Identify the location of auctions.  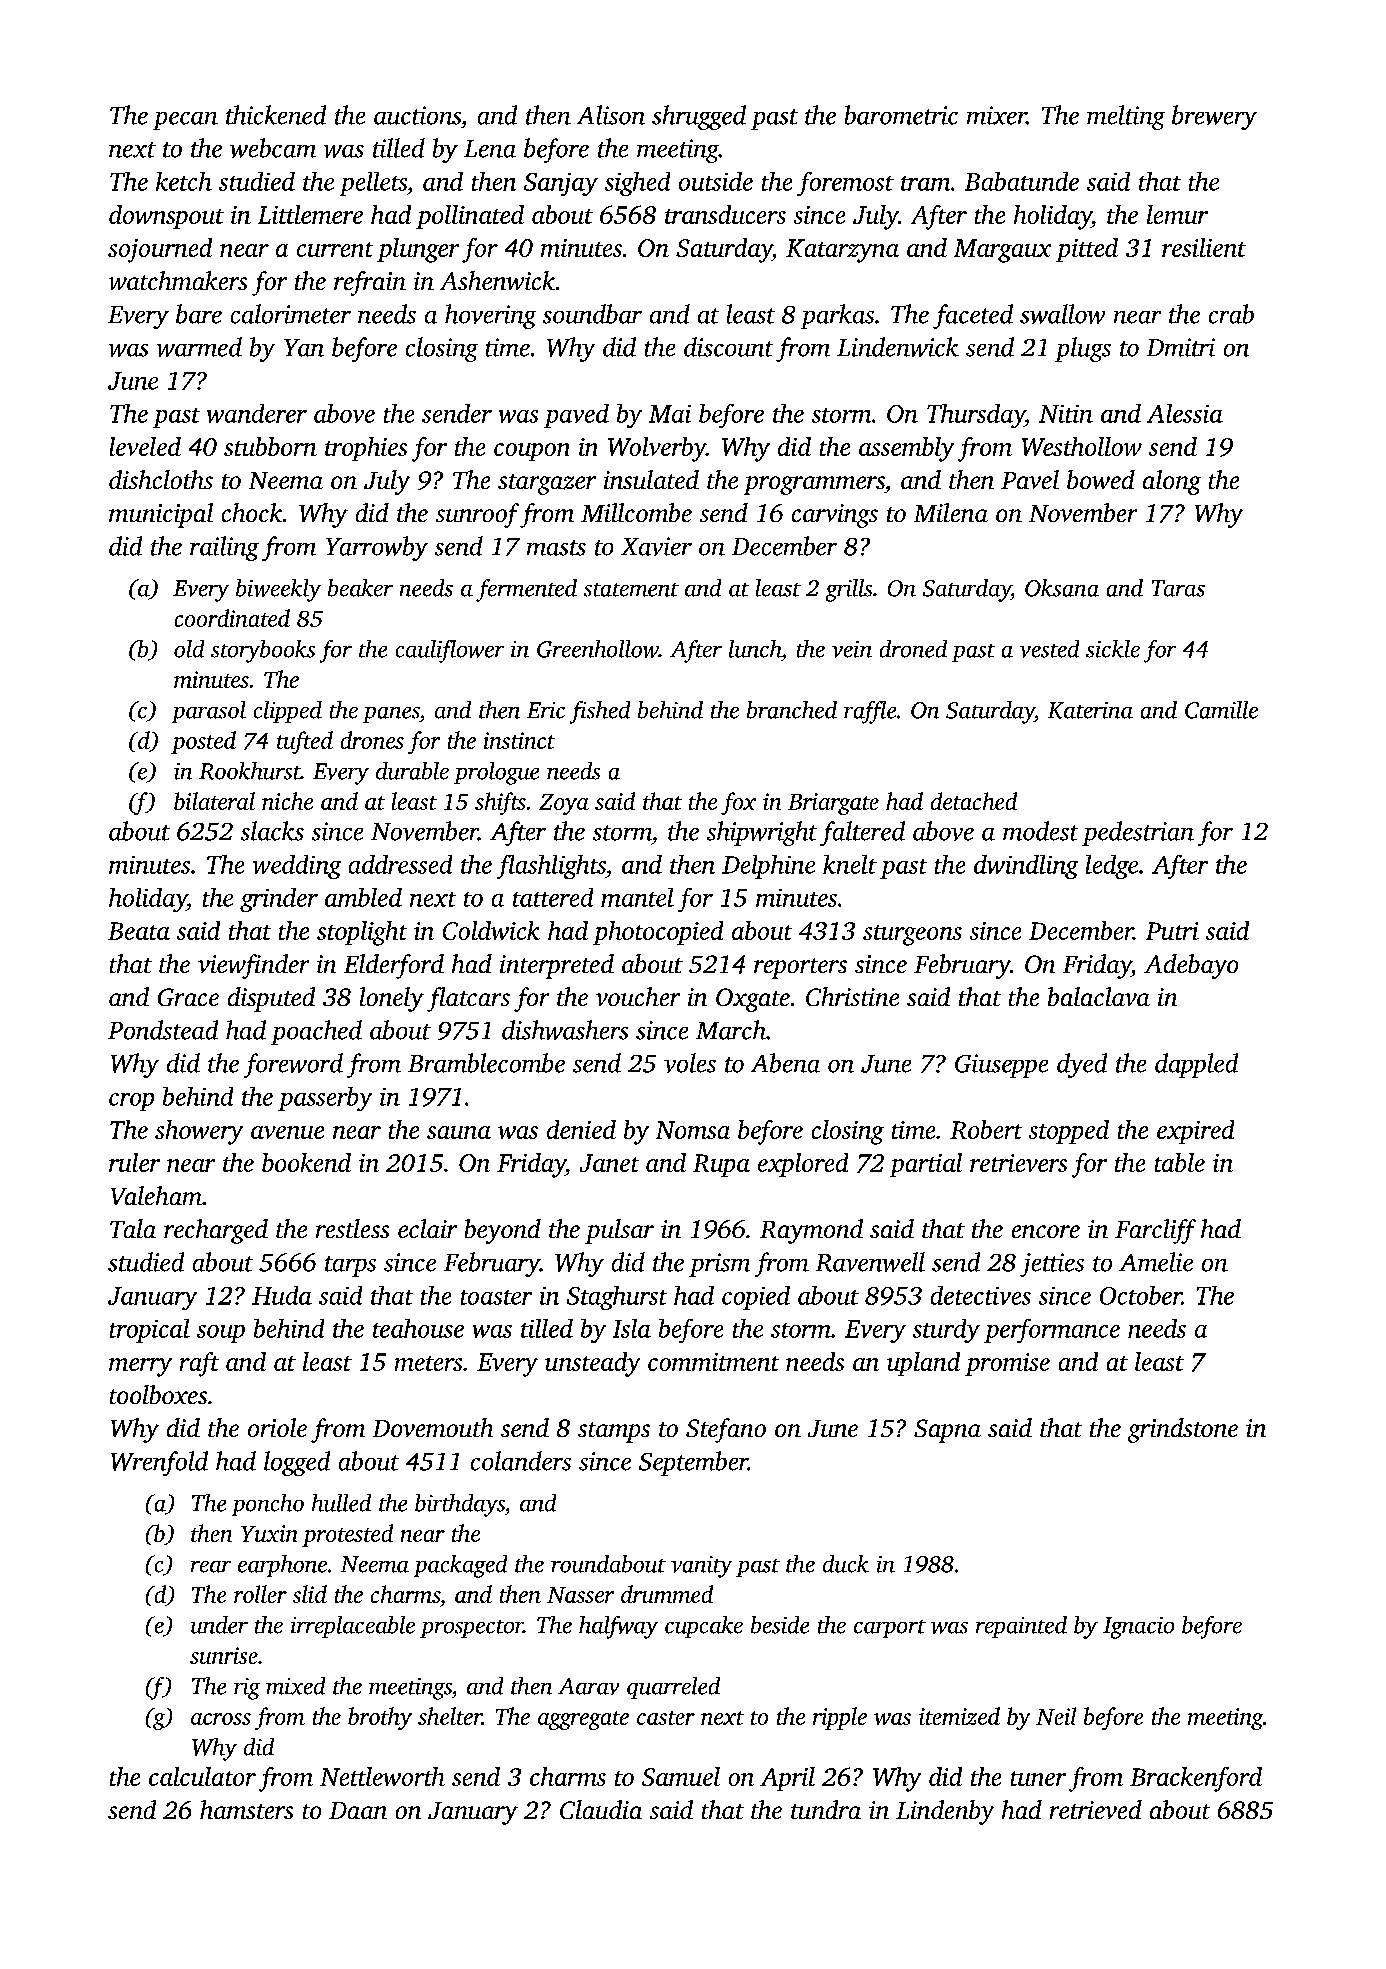
(417, 115).
